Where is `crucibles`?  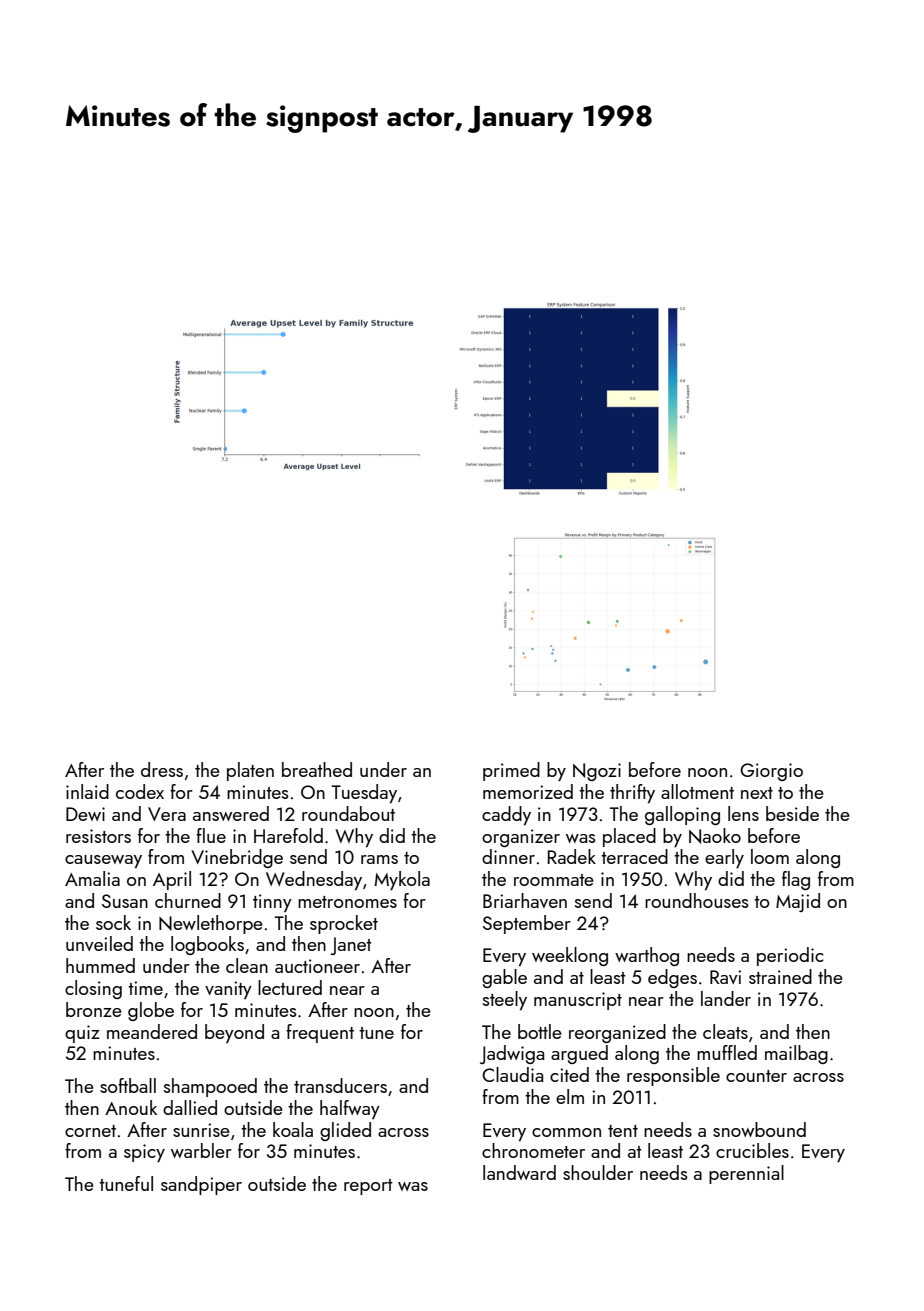
crucibles is located at coordinates (752, 1150).
